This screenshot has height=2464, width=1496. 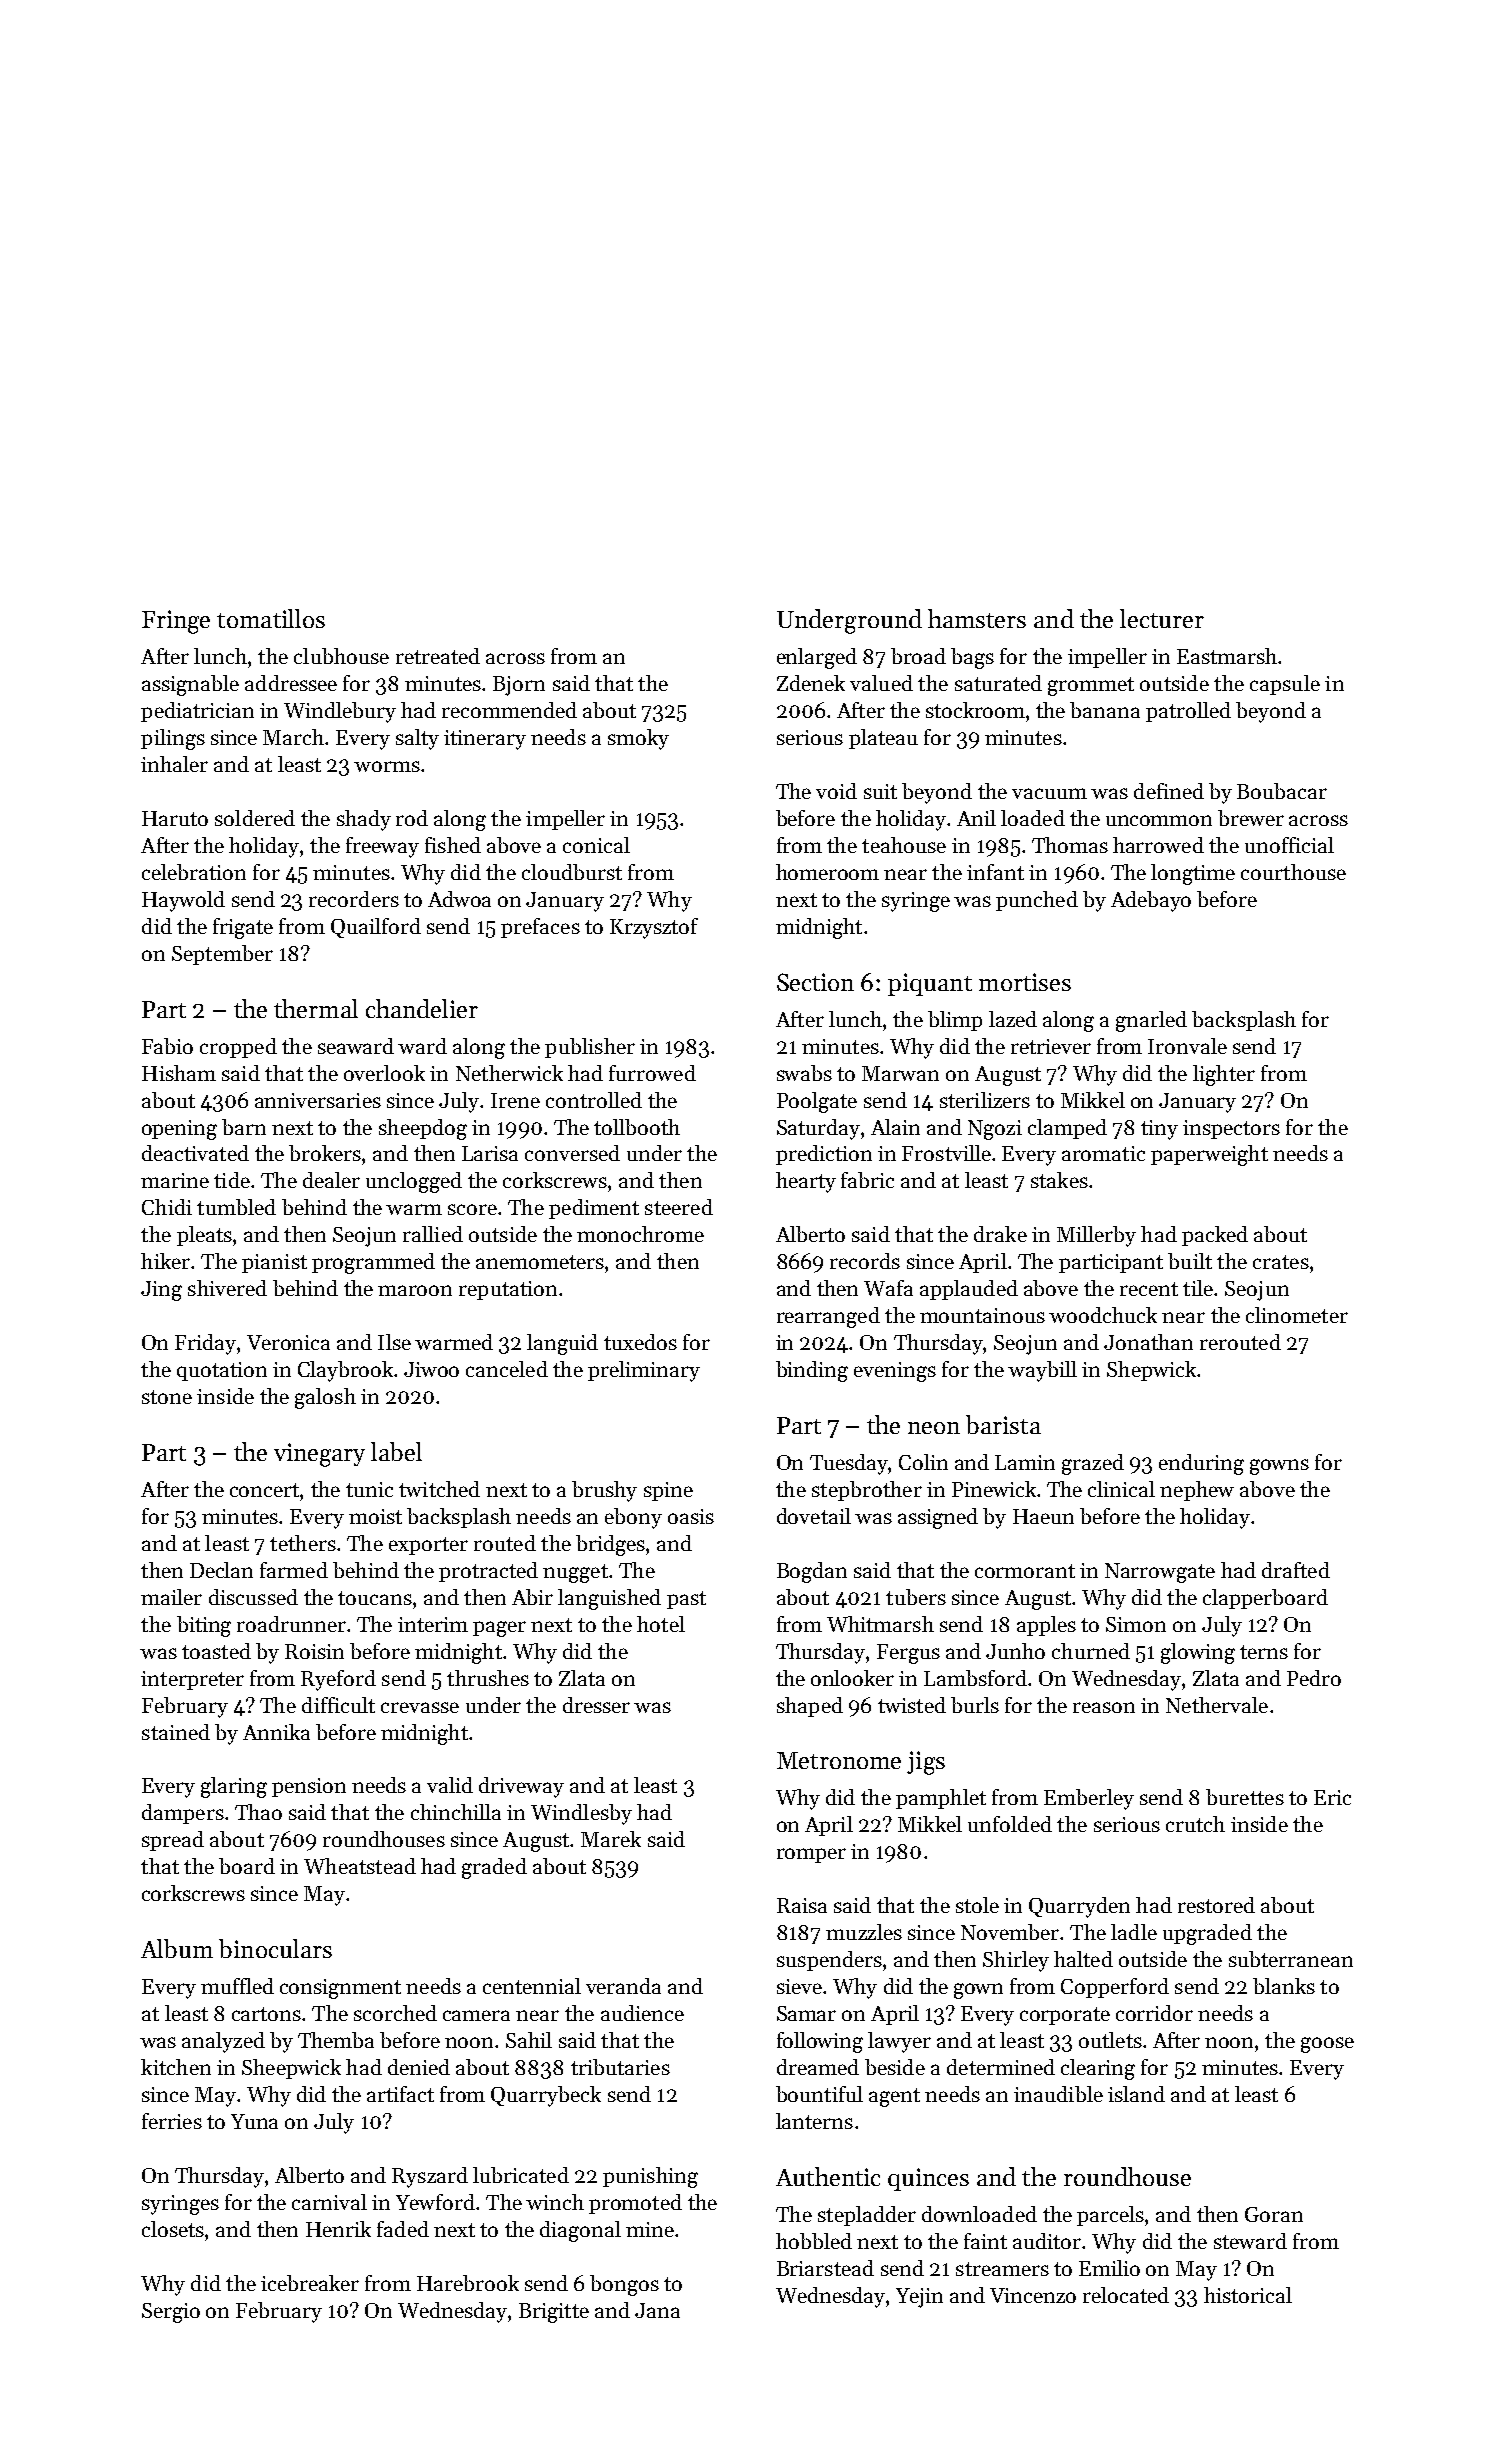 What do you see at coordinates (254, 2121) in the screenshot?
I see `Yuna` at bounding box center [254, 2121].
